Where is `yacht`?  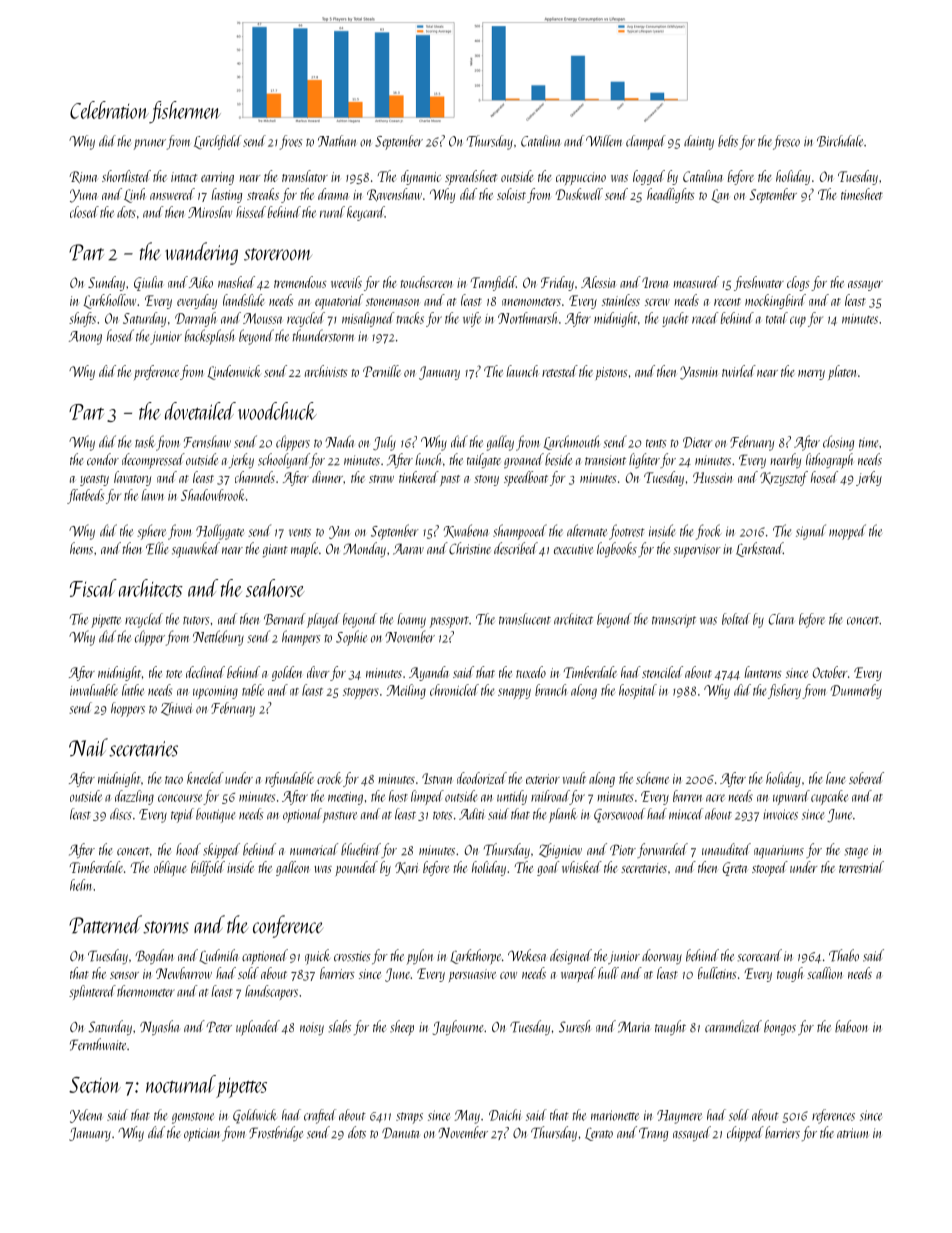
yacht is located at coordinates (675, 319).
